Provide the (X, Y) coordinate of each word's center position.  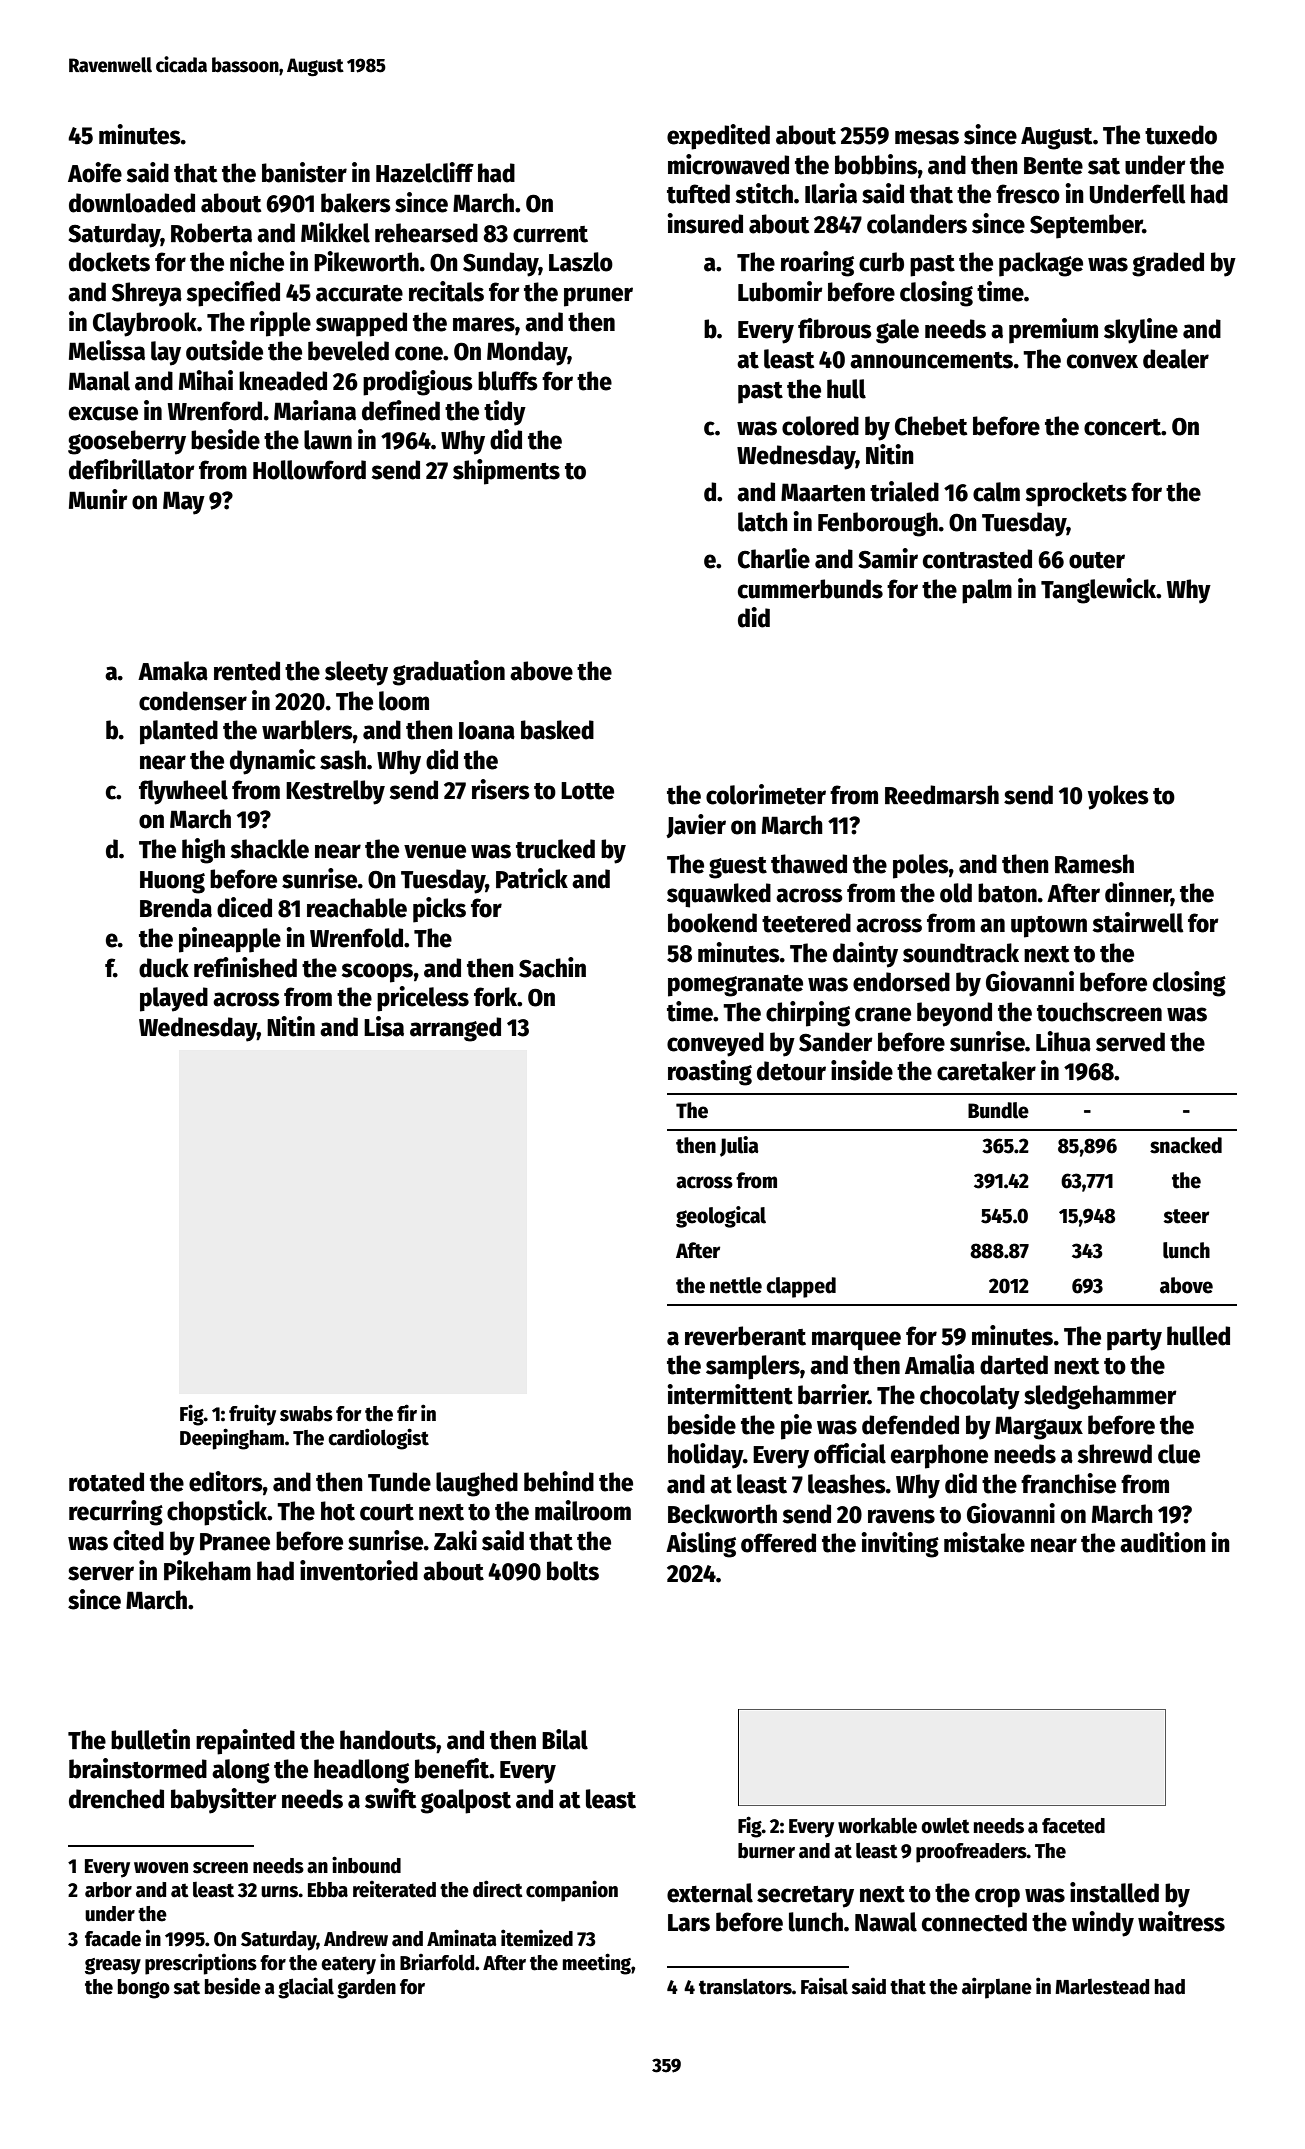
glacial (306, 1988)
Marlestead (1102, 1987)
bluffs (508, 381)
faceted (1073, 1826)
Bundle (998, 1110)
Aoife (95, 172)
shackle (269, 849)
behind (559, 1481)
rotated (106, 1482)
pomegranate (735, 986)
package (1041, 264)
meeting (597, 1964)
